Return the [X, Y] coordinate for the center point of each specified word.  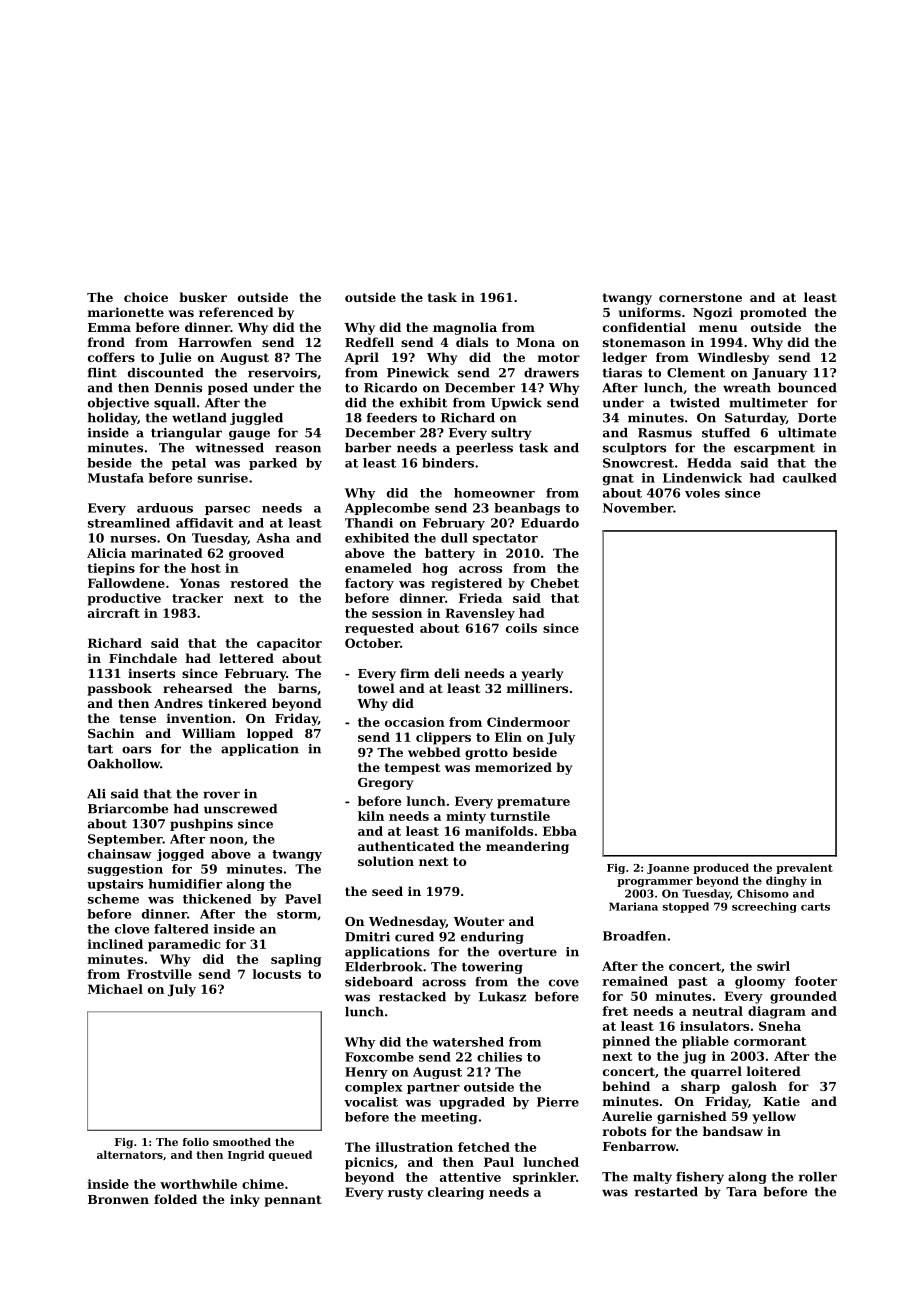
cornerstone [700, 297]
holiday [112, 419]
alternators [130, 1154]
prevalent [804, 868]
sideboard [379, 982]
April [361, 358]
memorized [513, 767]
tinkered [237, 703]
